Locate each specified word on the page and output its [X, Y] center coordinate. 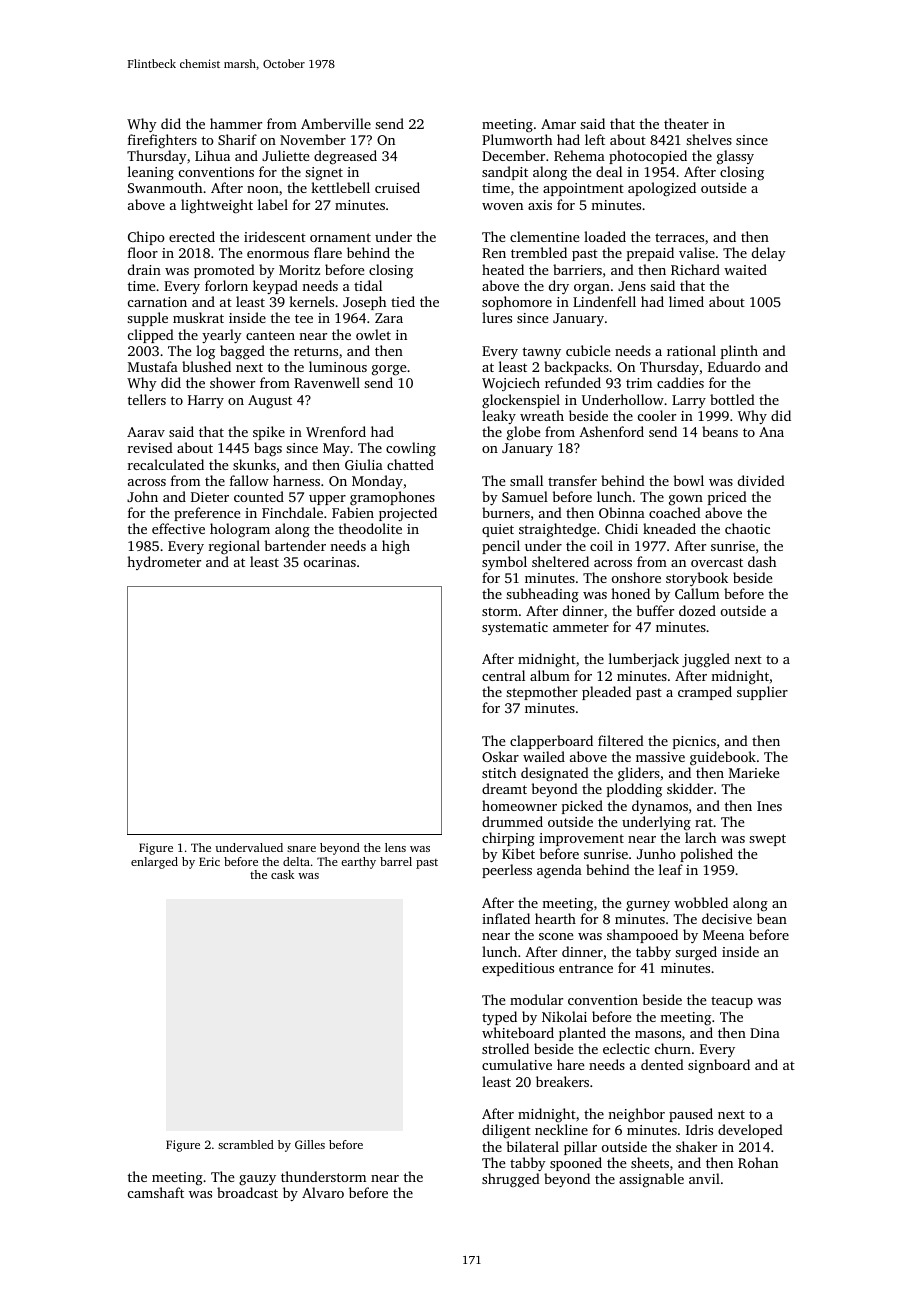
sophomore [517, 303]
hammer [236, 123]
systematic [515, 628]
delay [769, 254]
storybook [697, 579]
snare [301, 849]
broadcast [247, 1192]
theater [686, 123]
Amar [558, 124]
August [270, 401]
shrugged [511, 1180]
